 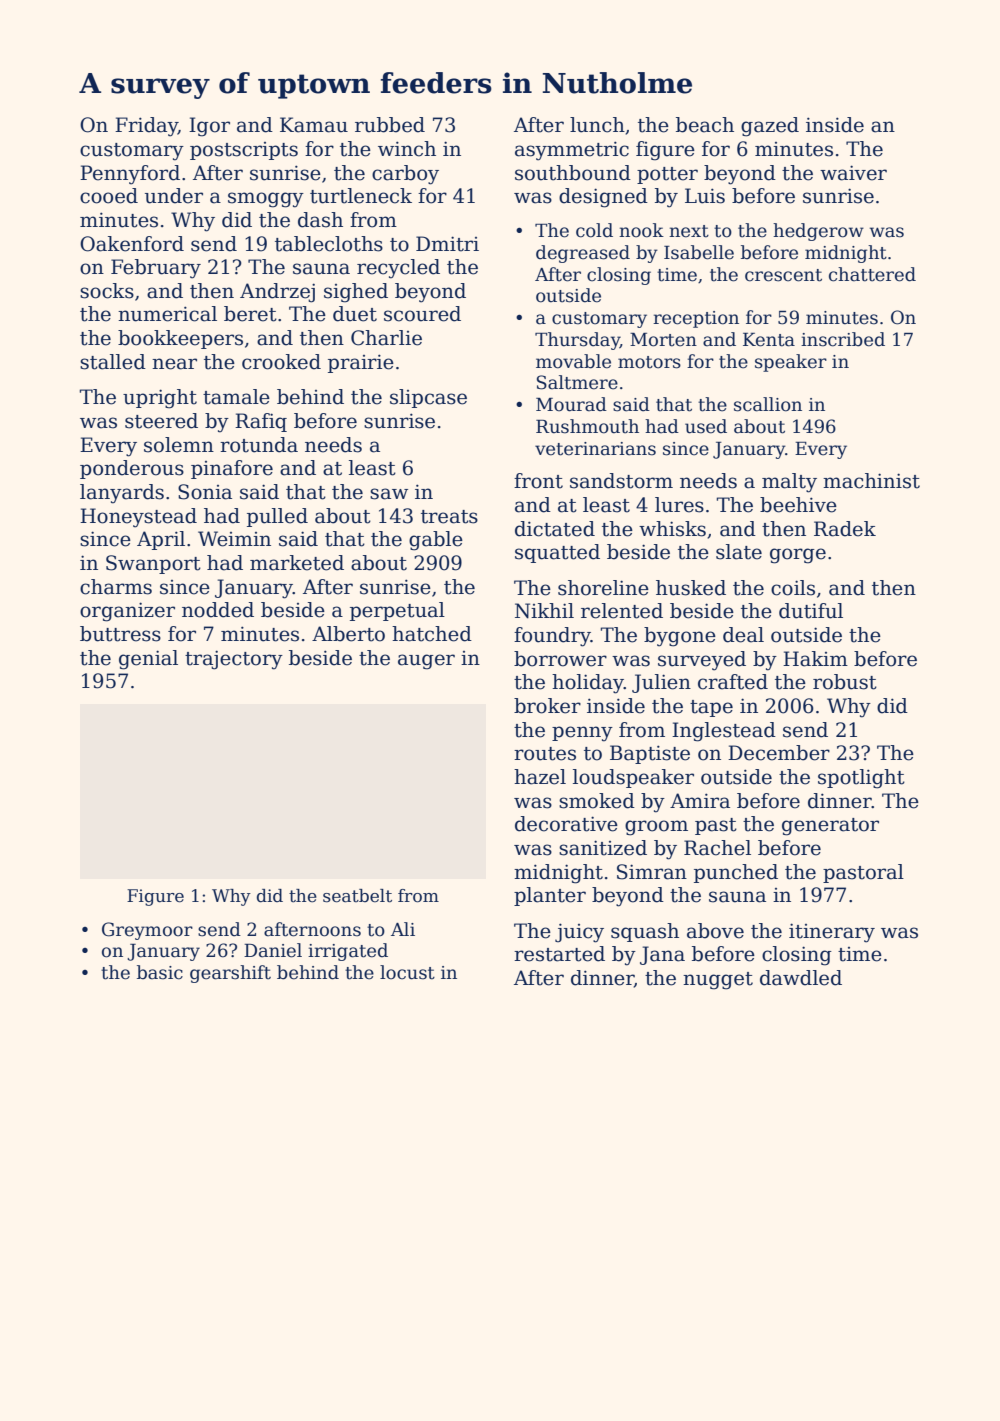 What do you see at coordinates (798, 556) in the document?
I see `gorge` at bounding box center [798, 556].
